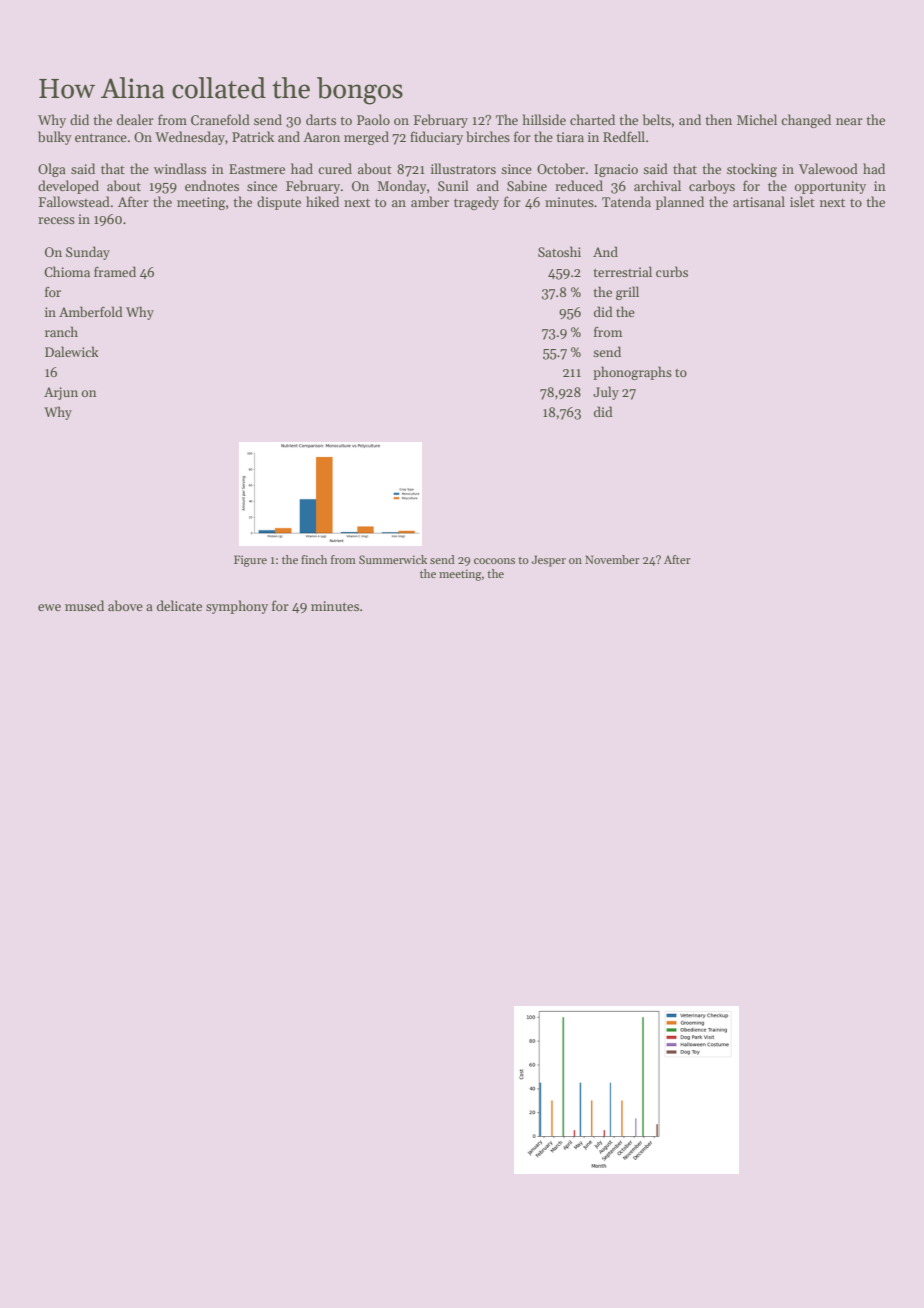 This screenshot has width=924, height=1308. I want to click on dealer, so click(135, 119).
